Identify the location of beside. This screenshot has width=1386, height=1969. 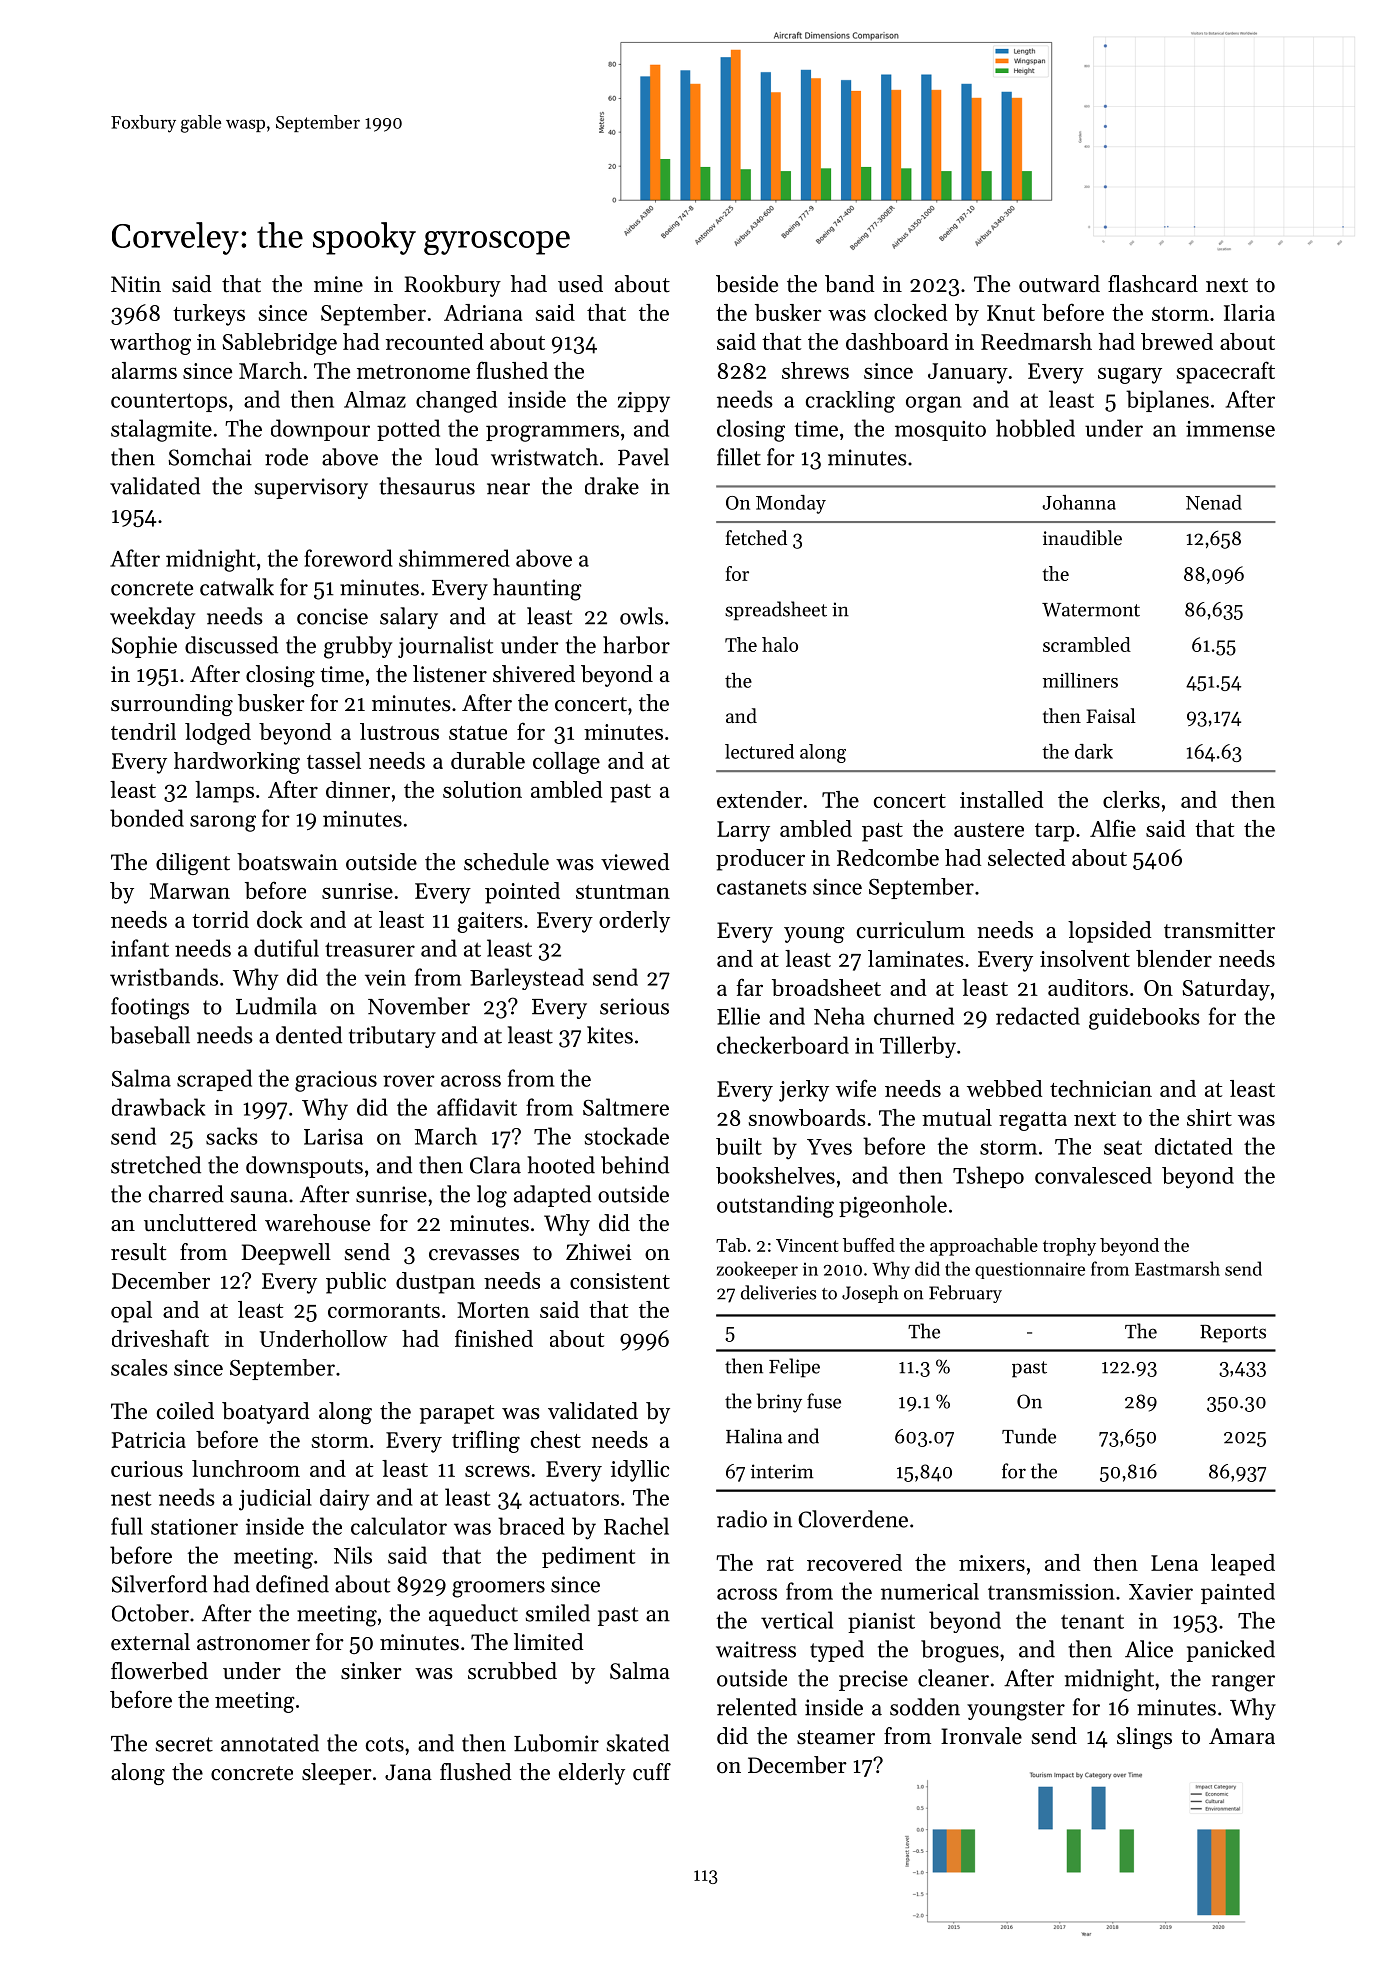
(747, 284).
